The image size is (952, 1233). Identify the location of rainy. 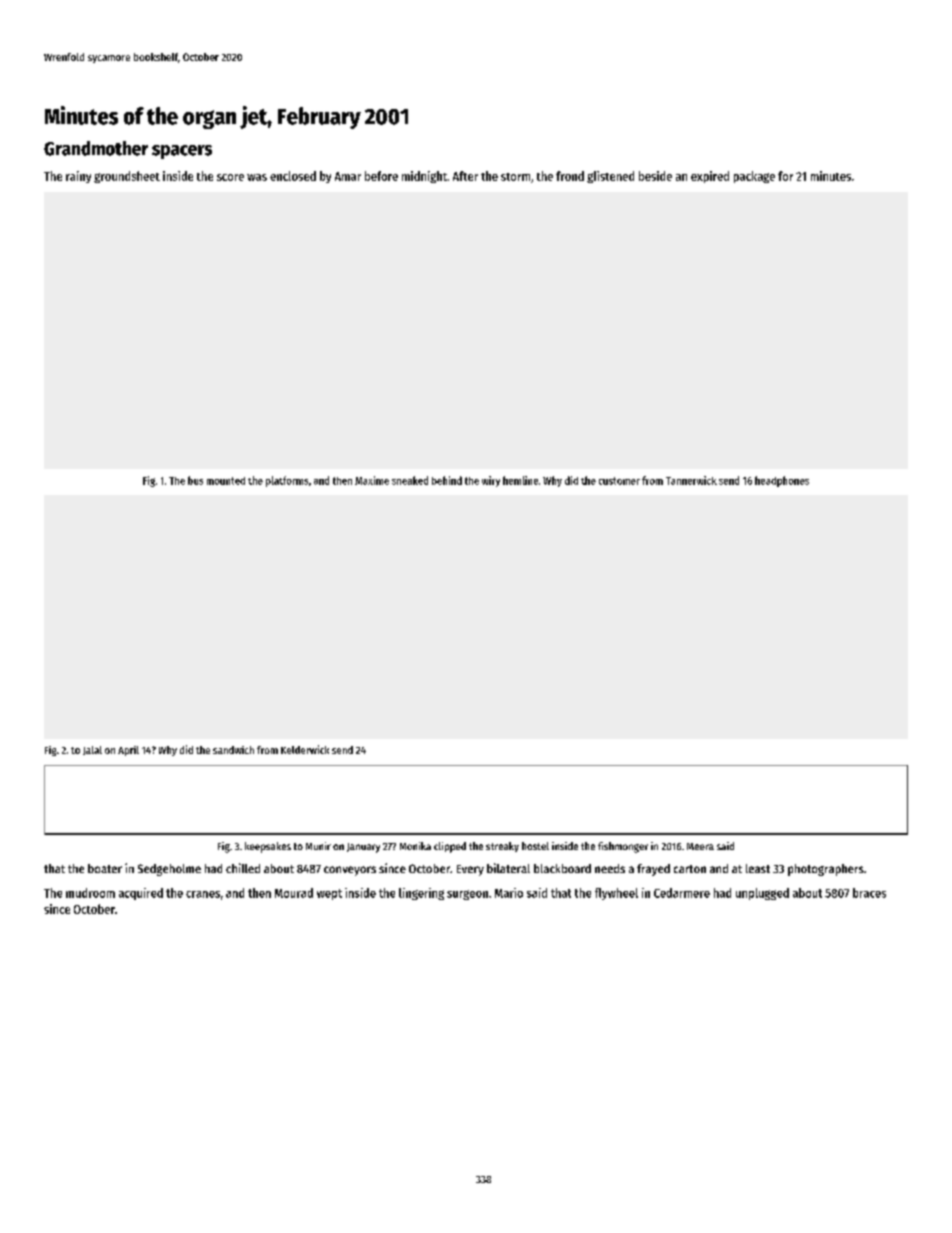
(78, 177).
